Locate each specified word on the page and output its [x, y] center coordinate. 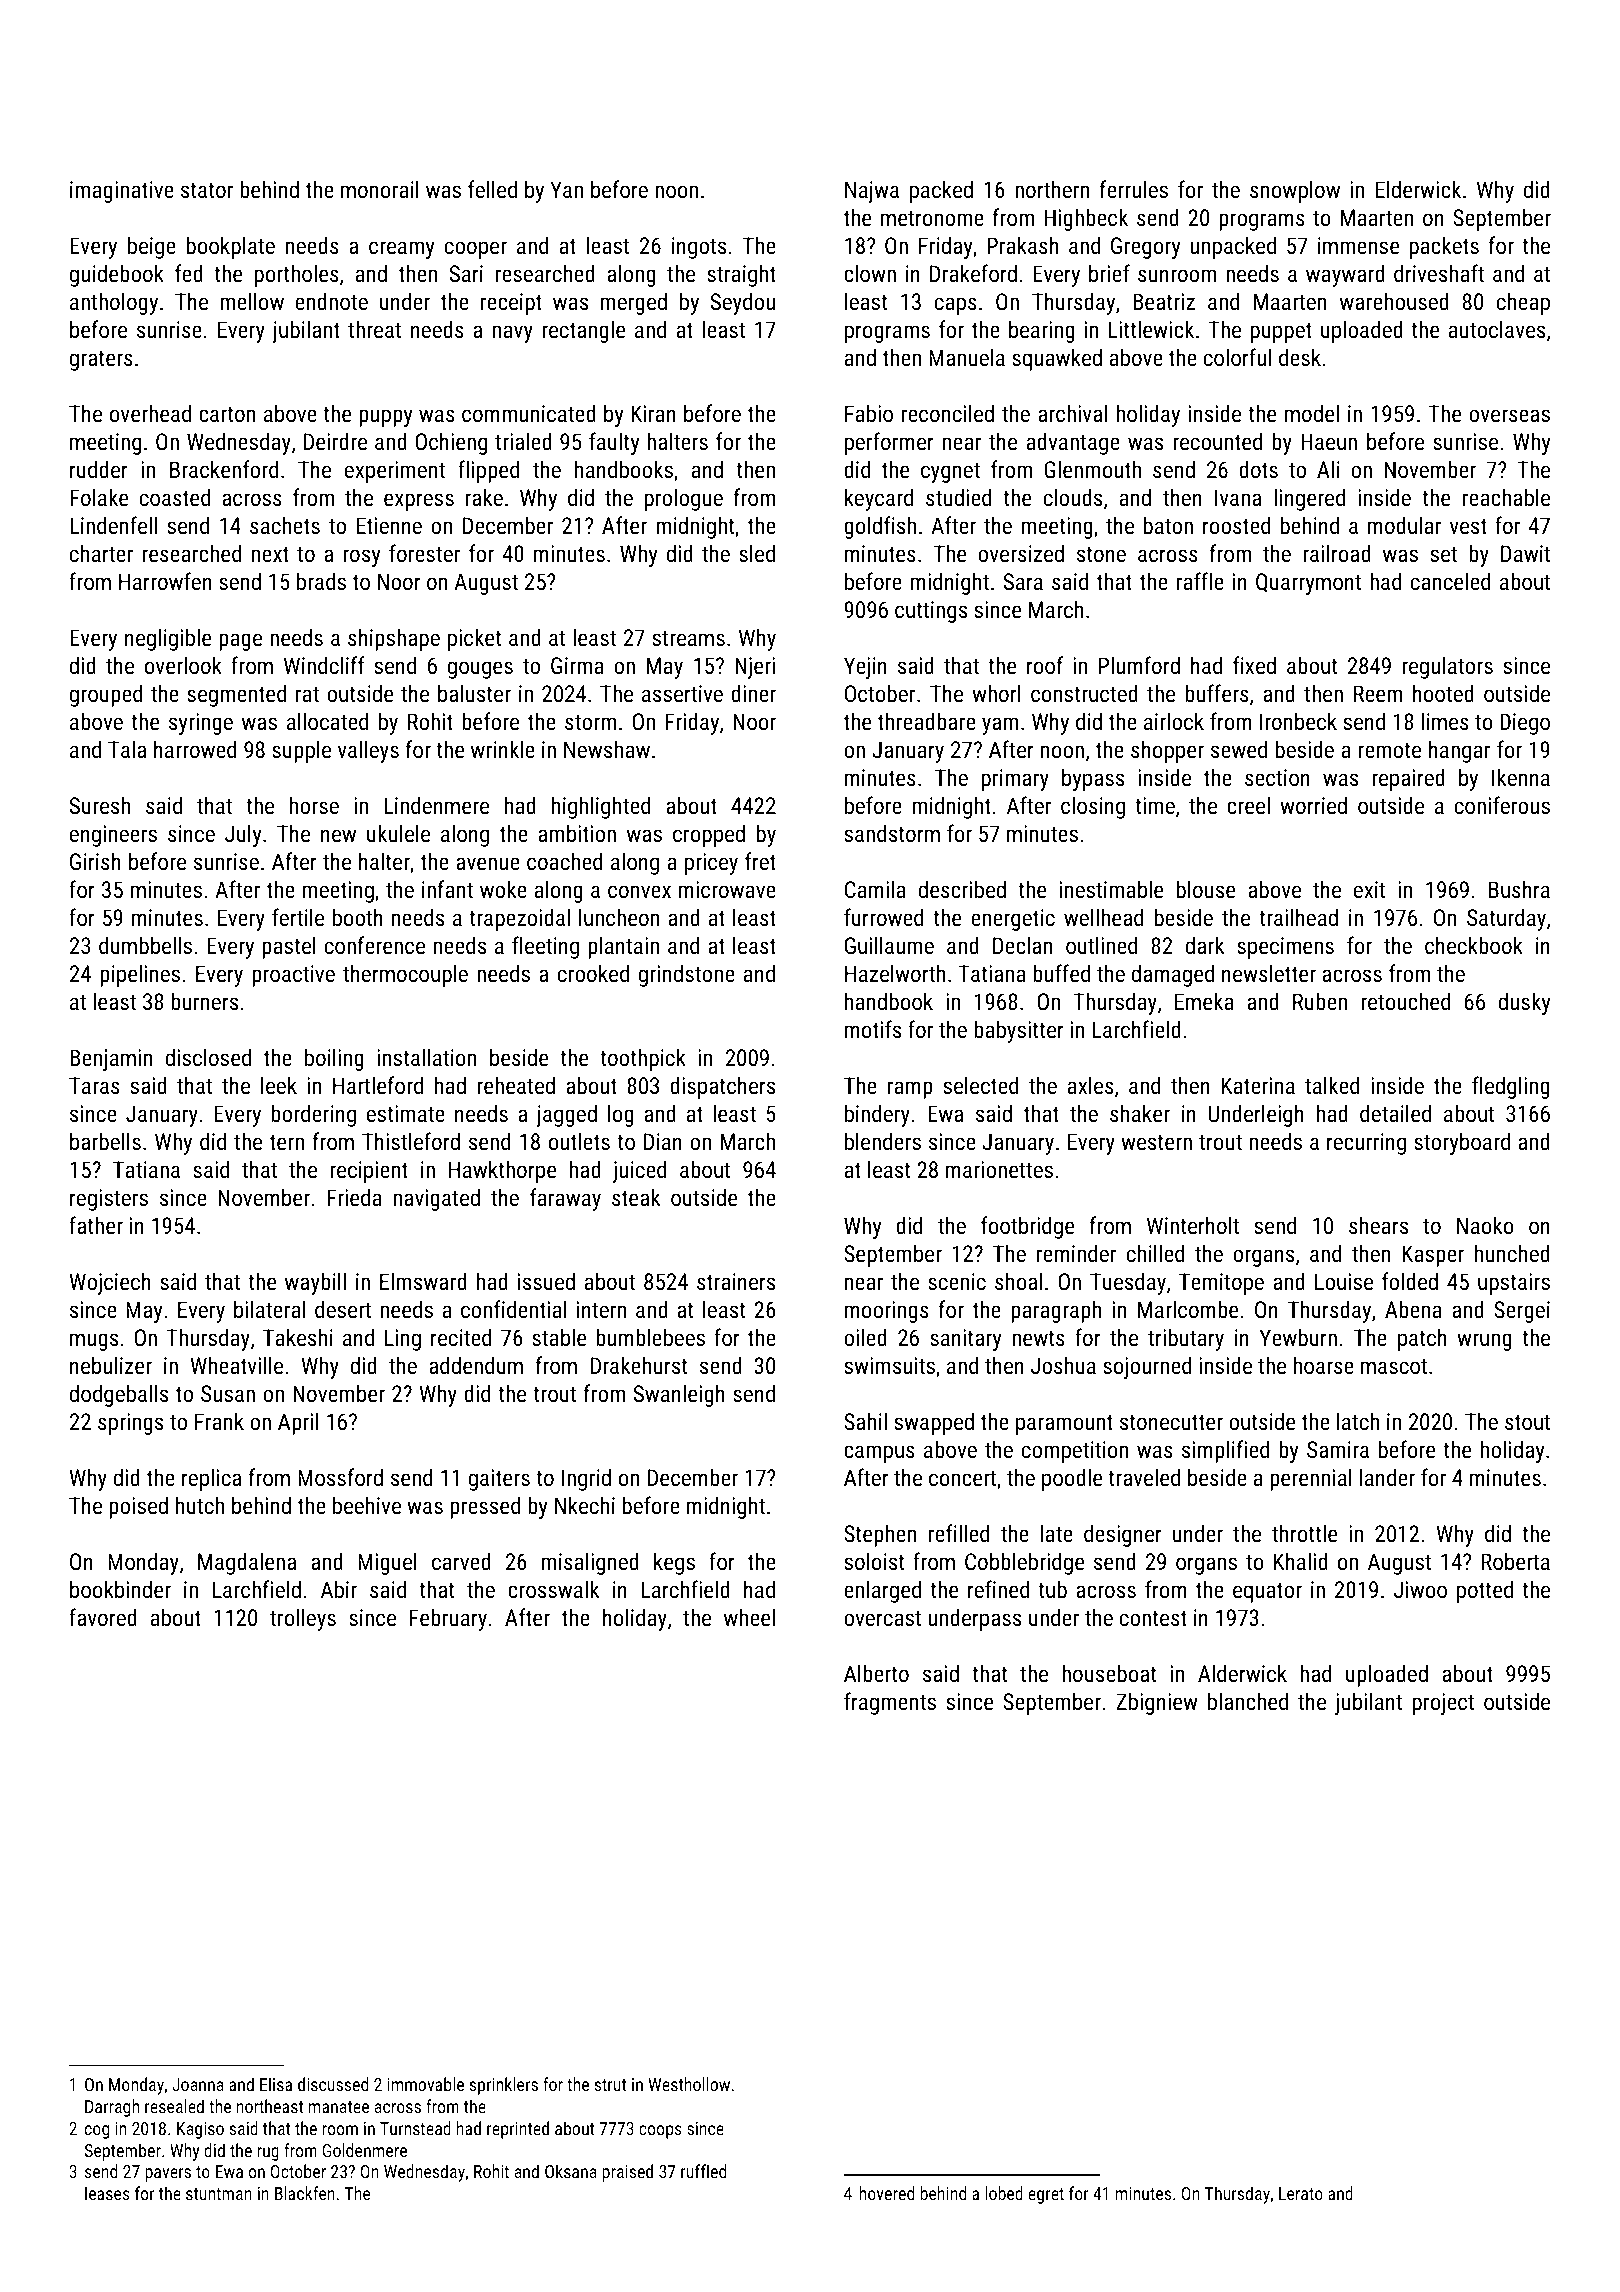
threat [374, 329]
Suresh [100, 805]
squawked [1057, 359]
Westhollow [689, 2084]
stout [1527, 1422]
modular [1404, 525]
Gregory [1145, 248]
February [448, 1619]
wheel [749, 1617]
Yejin [865, 668]
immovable [426, 2084]
